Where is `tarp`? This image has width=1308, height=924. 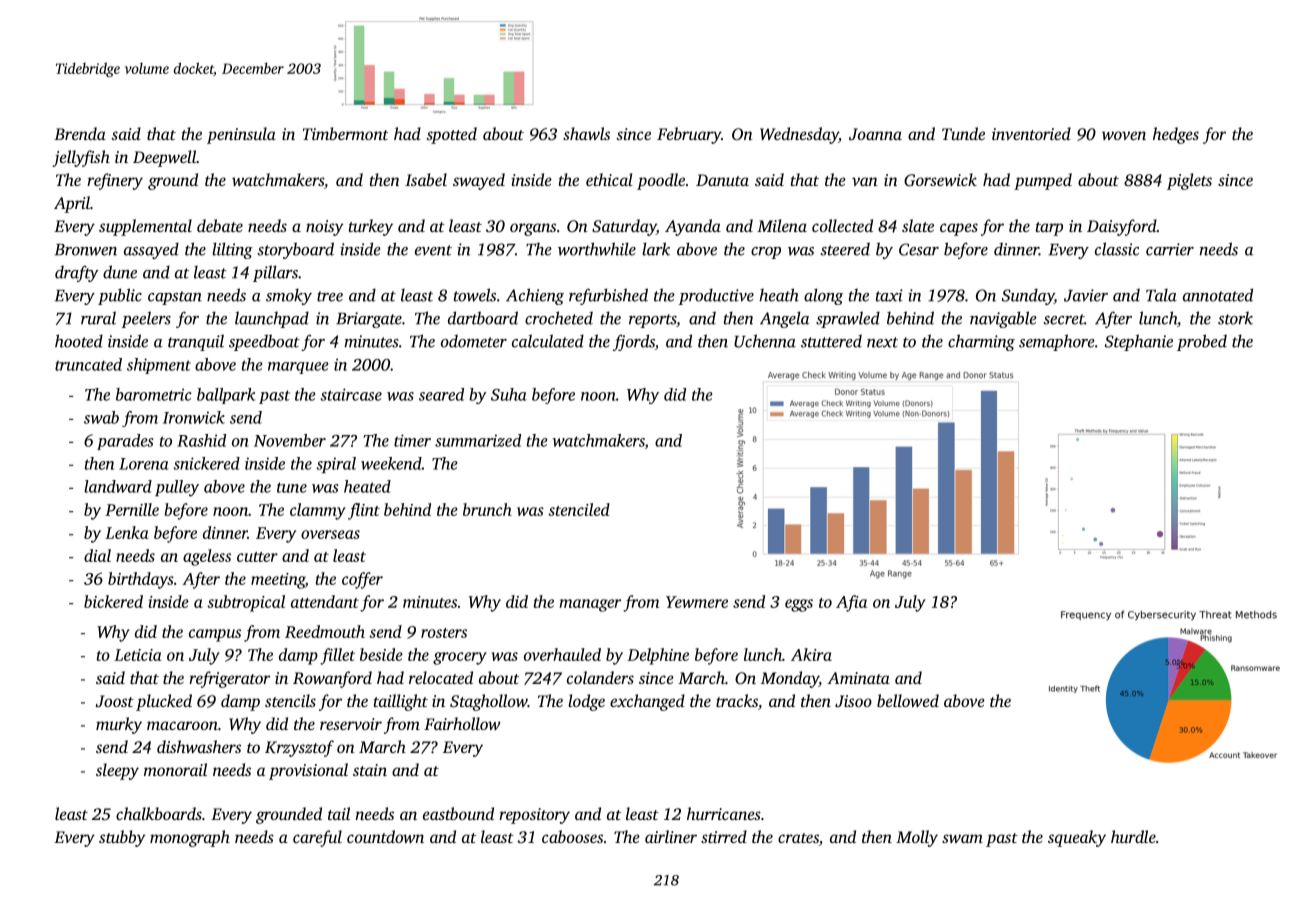 tarp is located at coordinates (1049, 229).
